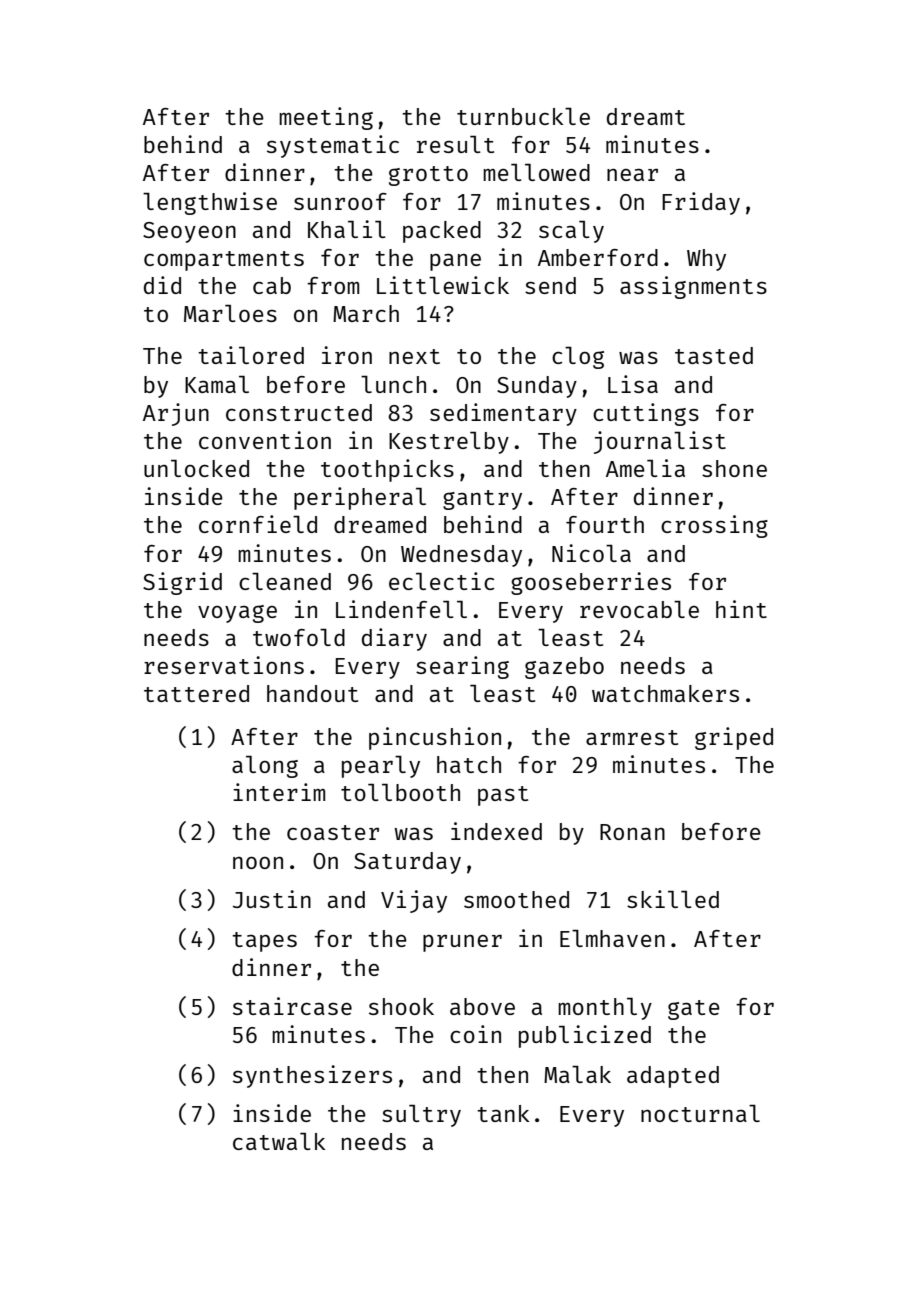 The width and height of the image is (924, 1314). Describe the element at coordinates (462, 943) in the image. I see `pruner` at that location.
